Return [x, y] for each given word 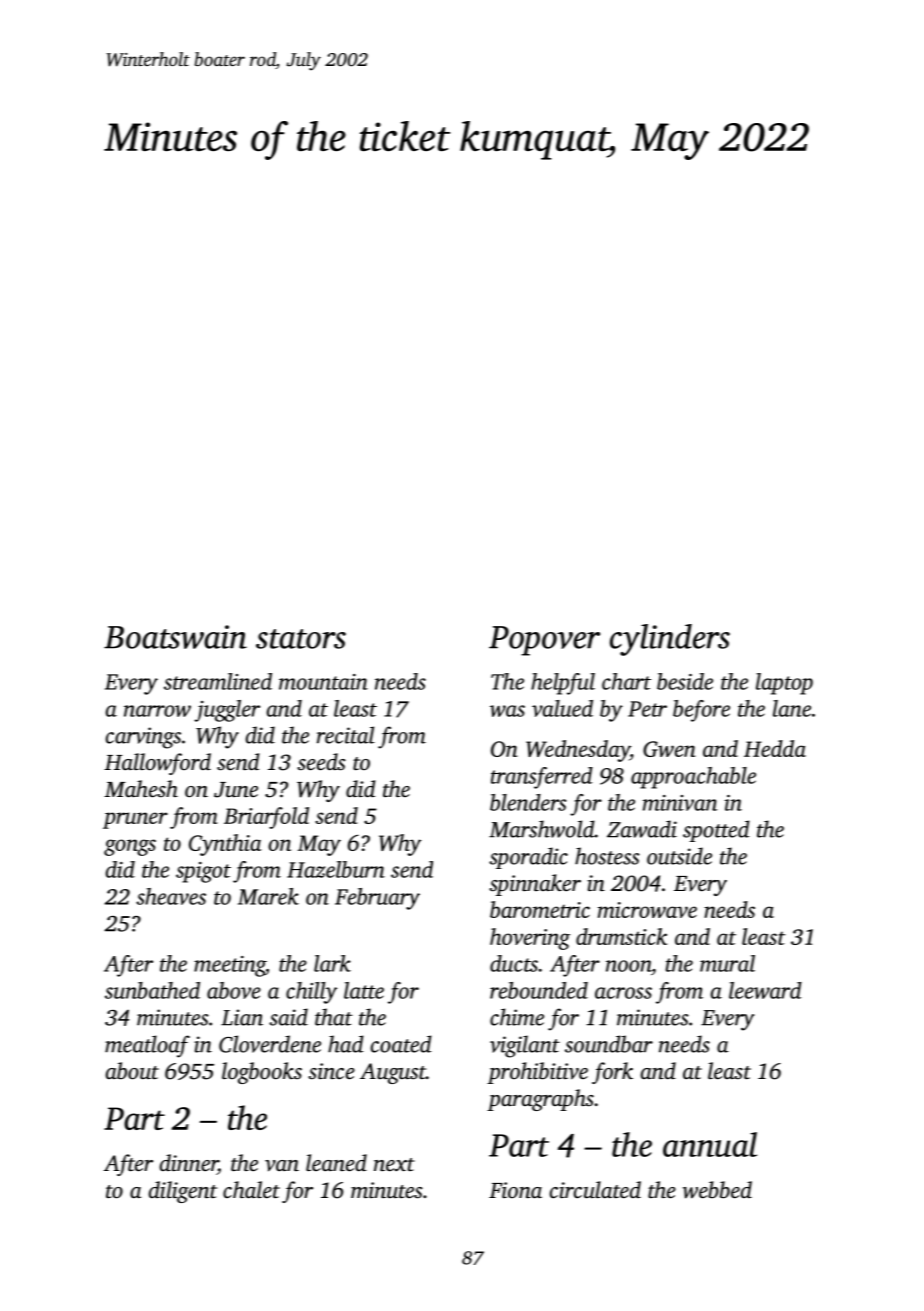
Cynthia [225, 845]
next [394, 1164]
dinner [189, 1164]
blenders [528, 802]
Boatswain [175, 637]
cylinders [670, 640]
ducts [514, 963]
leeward [765, 990]
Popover [544, 641]
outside [679, 856]
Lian [242, 1017]
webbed [717, 1190]
